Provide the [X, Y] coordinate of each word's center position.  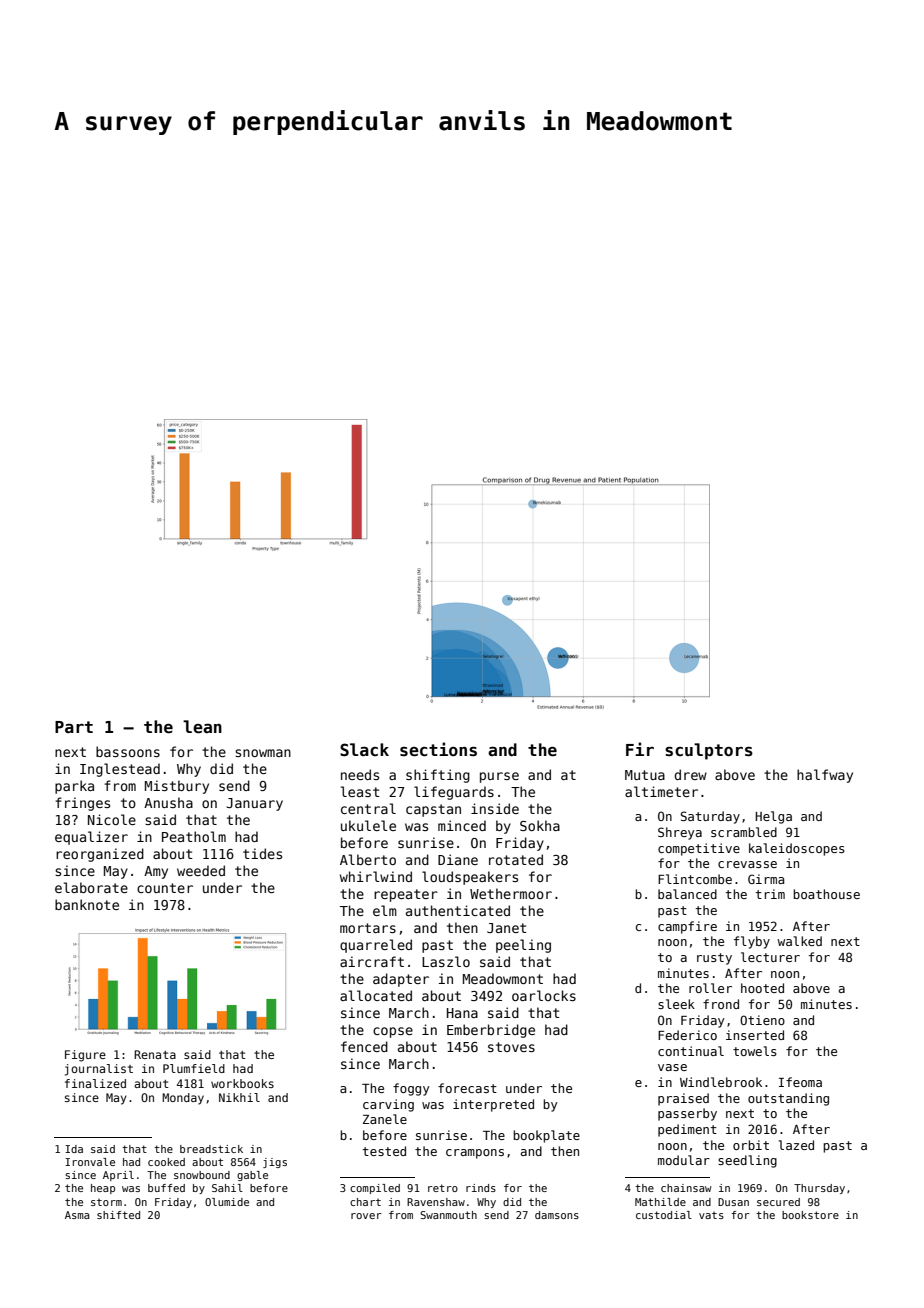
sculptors [709, 751]
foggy [411, 1089]
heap [103, 1189]
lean [202, 727]
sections [438, 749]
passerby [687, 1114]
